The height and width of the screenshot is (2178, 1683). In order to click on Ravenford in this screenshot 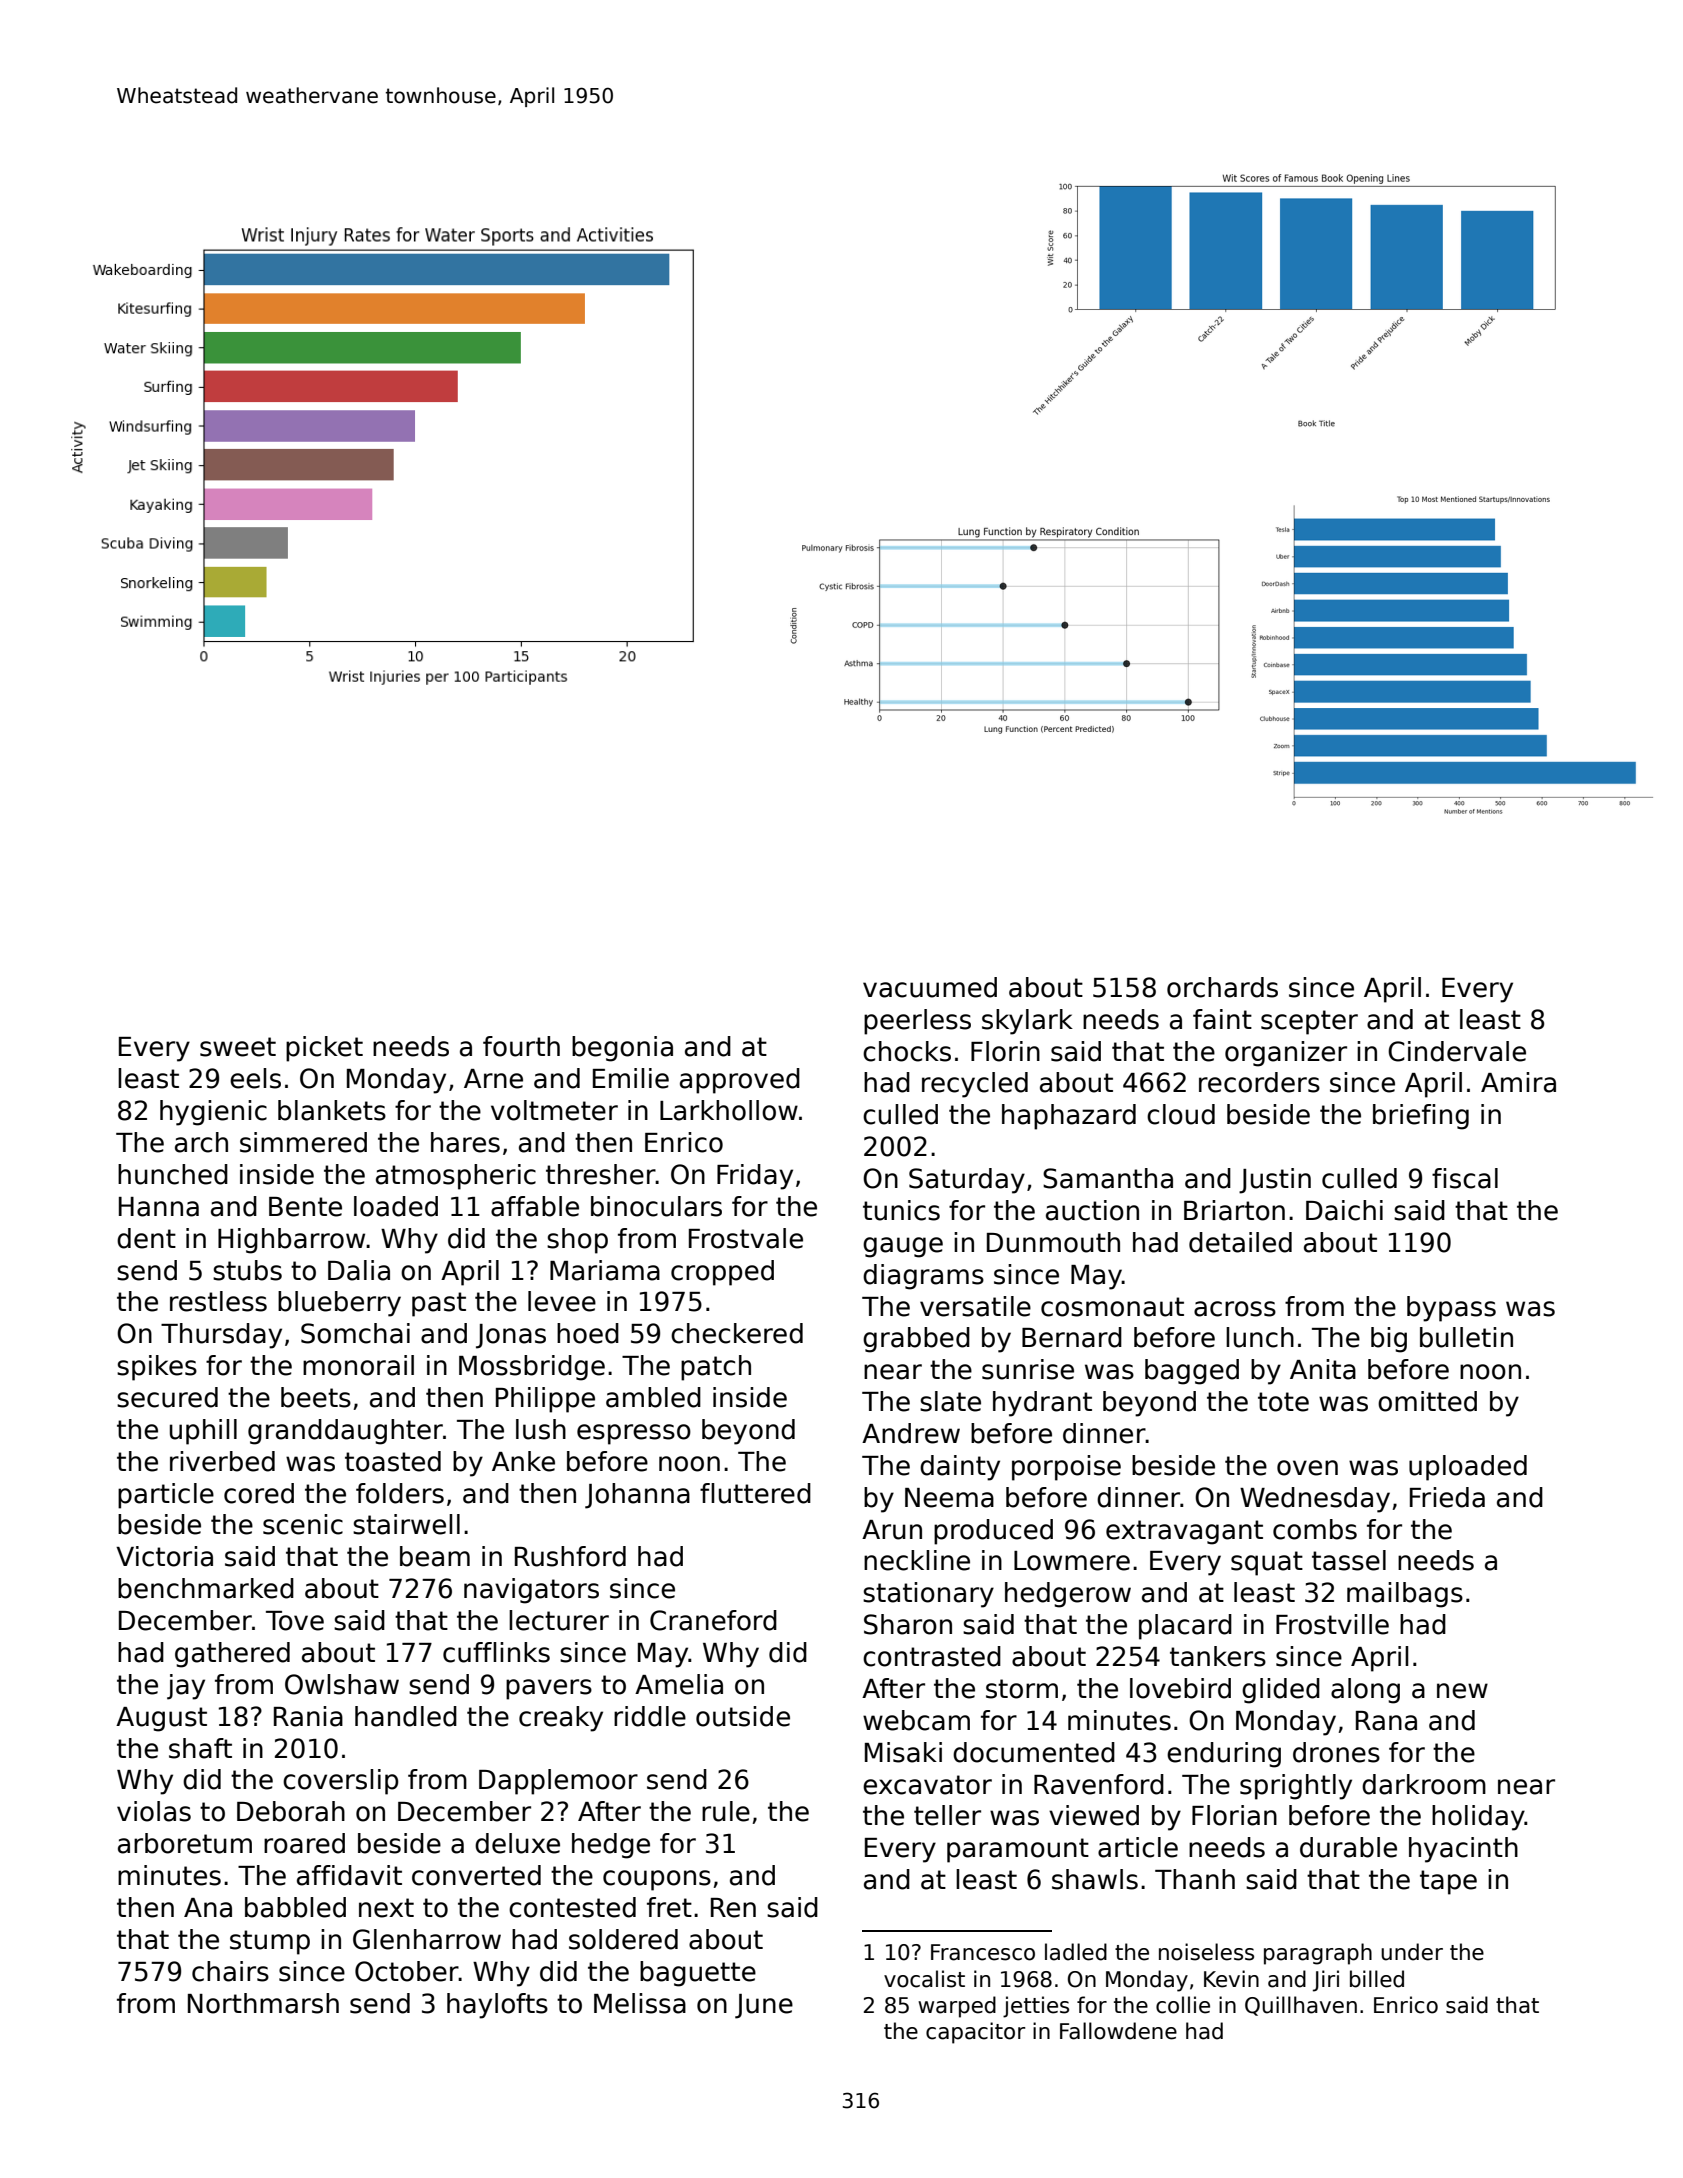, I will do `click(1099, 1784)`.
